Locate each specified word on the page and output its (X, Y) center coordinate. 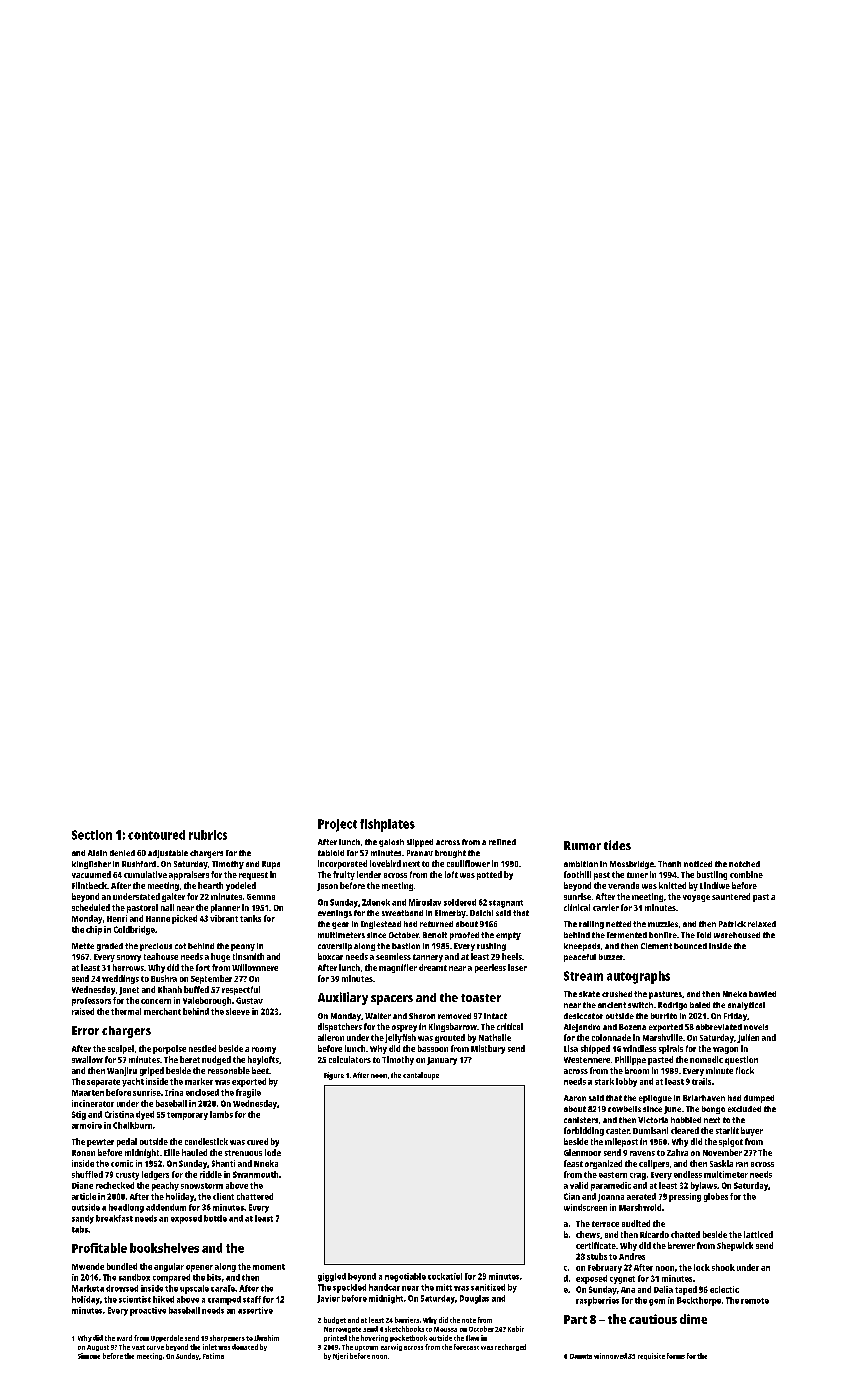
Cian (572, 1196)
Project (337, 825)
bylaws (704, 1186)
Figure (334, 1076)
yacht (133, 1082)
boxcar (330, 956)
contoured (156, 835)
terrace (605, 1224)
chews (588, 1234)
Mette (83, 946)
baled (700, 1005)
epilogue (655, 1099)
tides (617, 845)
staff (252, 1299)
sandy (83, 1219)
